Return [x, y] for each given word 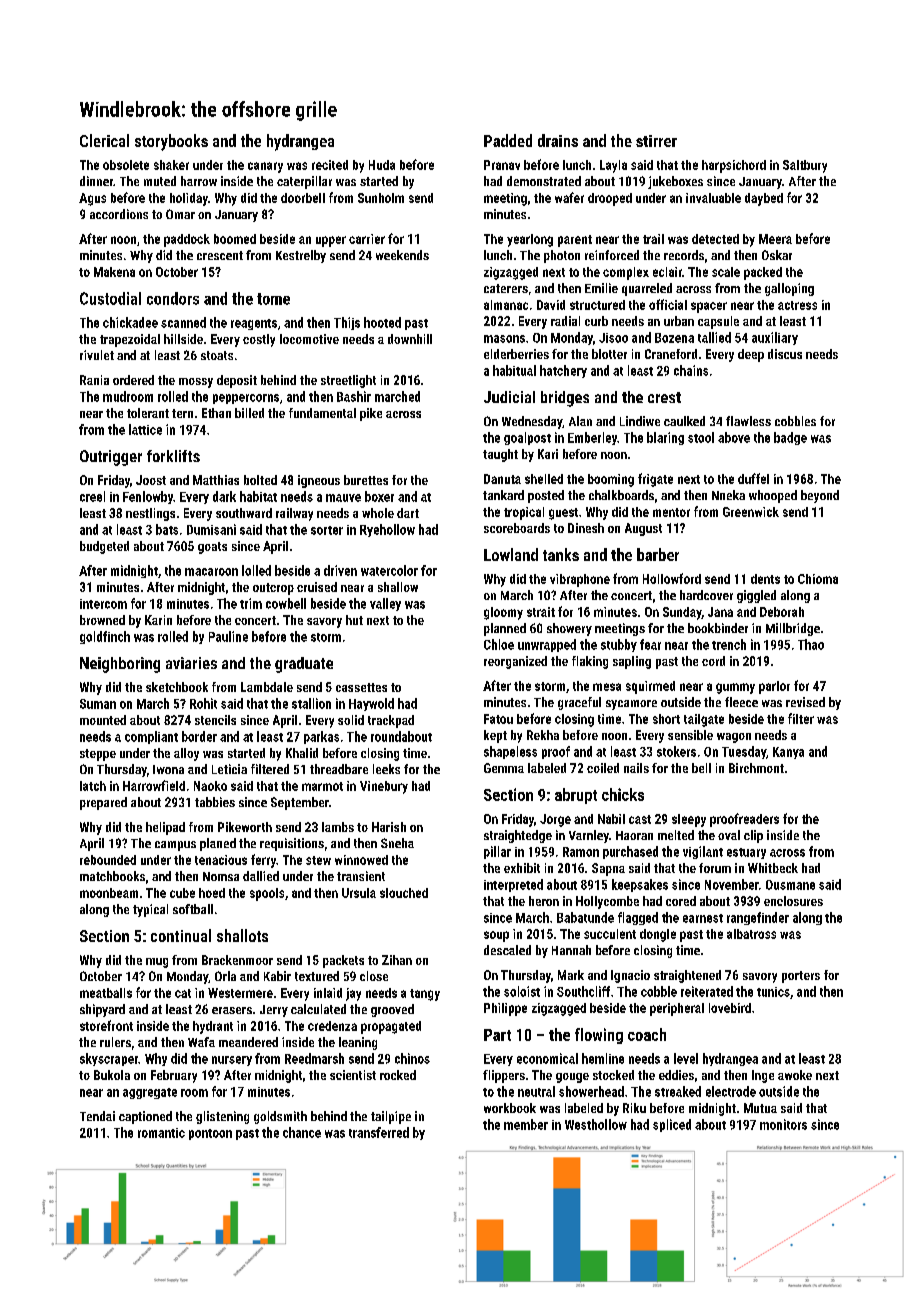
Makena [114, 272]
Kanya [788, 753]
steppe [98, 755]
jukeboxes [675, 182]
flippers [504, 1076]
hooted [382, 322]
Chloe [499, 644]
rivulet [97, 355]
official [668, 304]
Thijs [347, 323]
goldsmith [280, 1117]
